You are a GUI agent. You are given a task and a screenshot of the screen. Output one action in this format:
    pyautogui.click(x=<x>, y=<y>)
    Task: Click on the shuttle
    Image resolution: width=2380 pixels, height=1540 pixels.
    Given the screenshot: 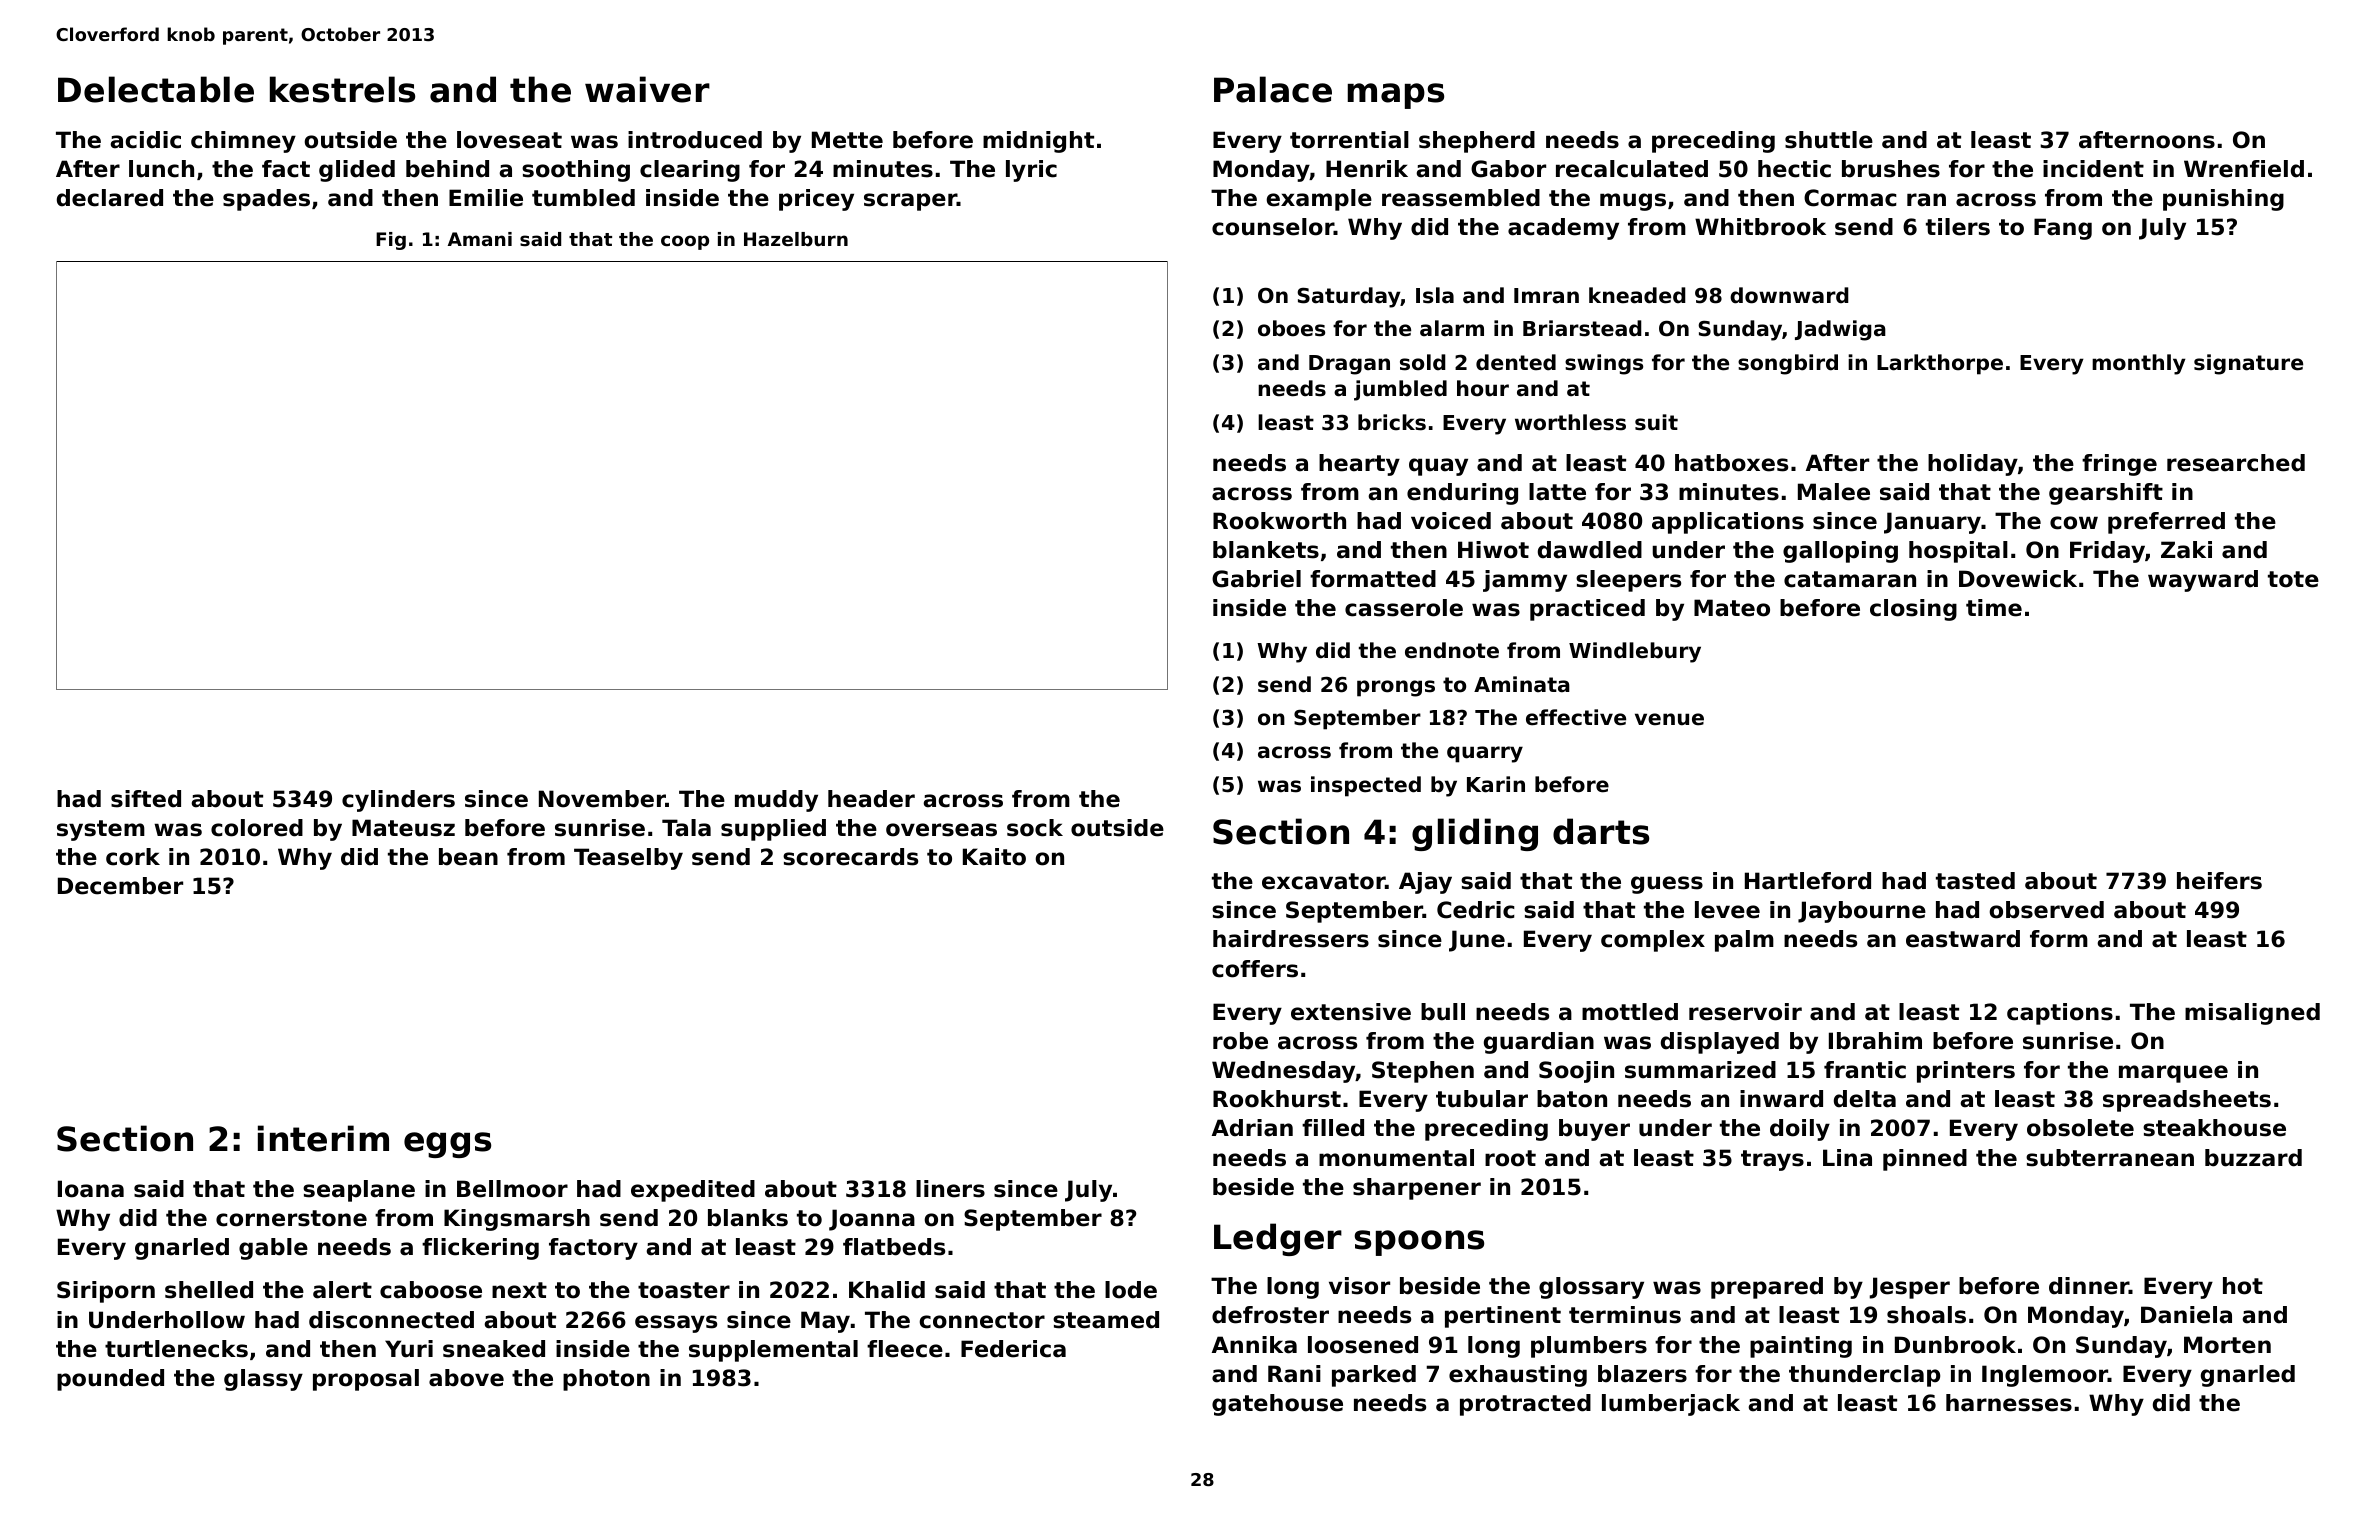 What is the action you would take?
    pyautogui.click(x=1829, y=140)
